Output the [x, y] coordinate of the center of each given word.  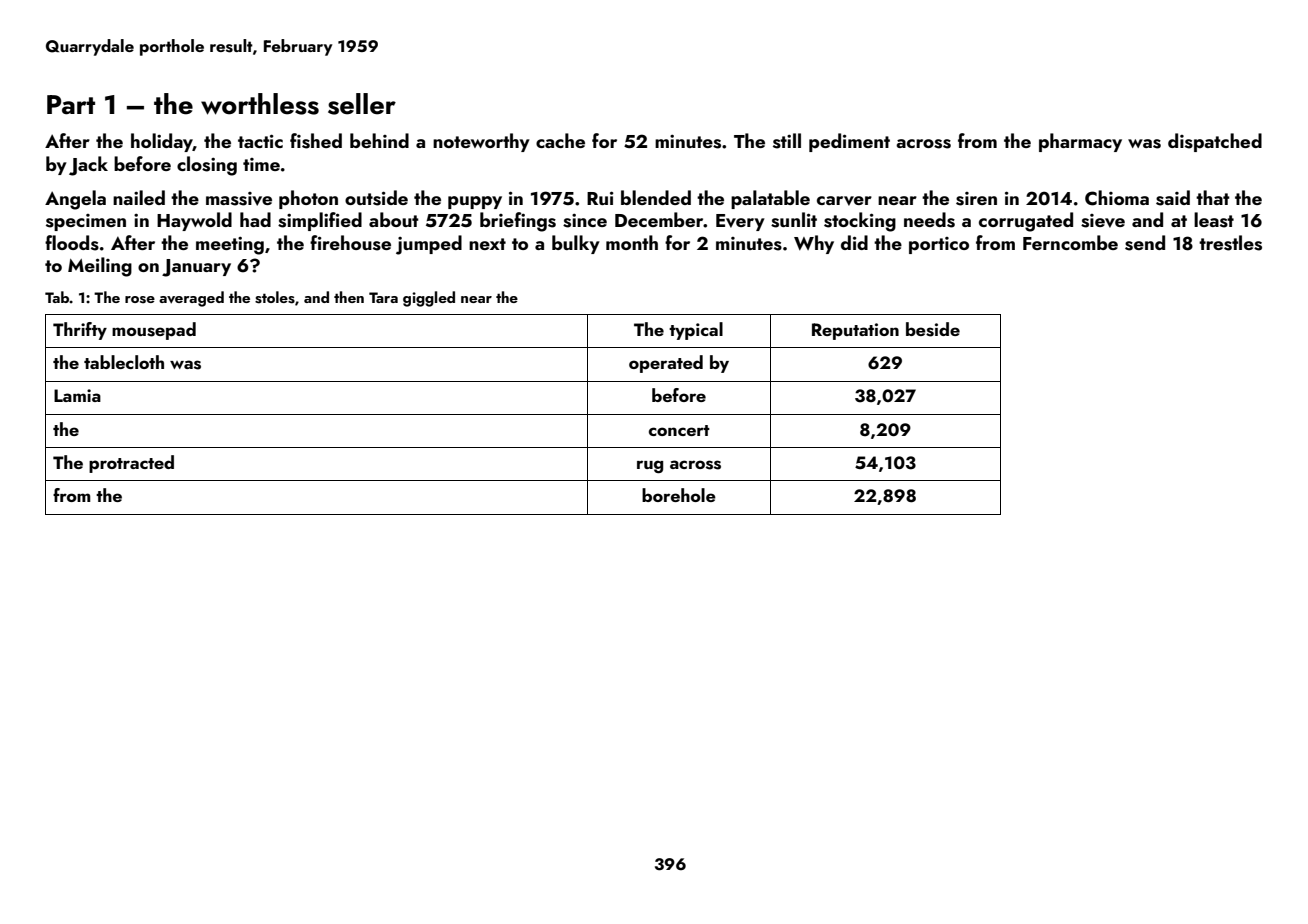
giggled [429, 299]
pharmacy [1080, 142]
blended [656, 197]
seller [362, 104]
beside [933, 329]
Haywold [194, 221]
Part [71, 105]
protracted [131, 464]
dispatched [1215, 142]
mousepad [154, 331]
